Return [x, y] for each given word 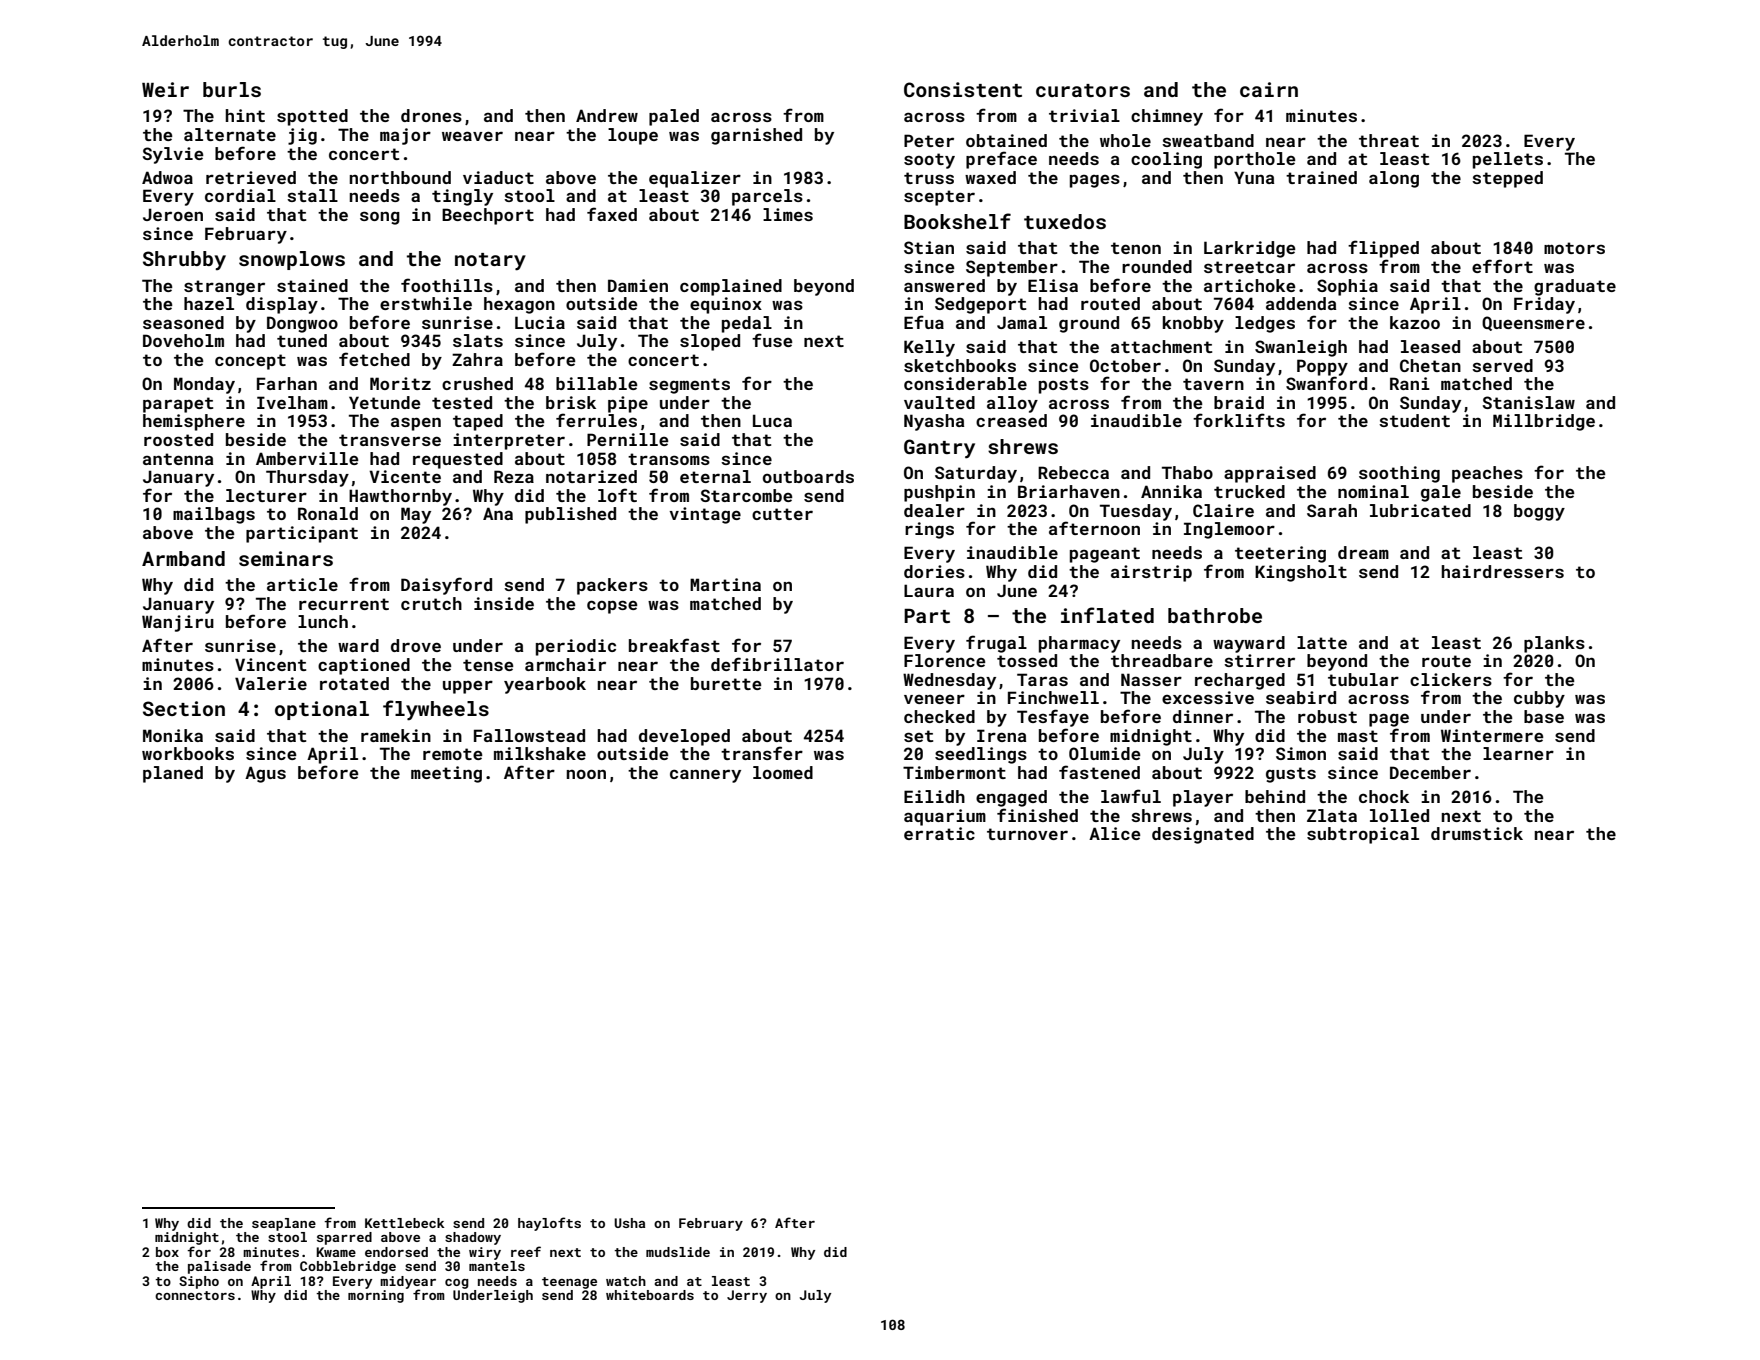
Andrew [607, 115]
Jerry [747, 1296]
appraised [1270, 474]
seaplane [284, 1224]
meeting [446, 774]
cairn [1269, 89]
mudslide [678, 1252]
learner [1518, 753]
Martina [725, 584]
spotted [312, 117]
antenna [178, 459]
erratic [939, 833]
